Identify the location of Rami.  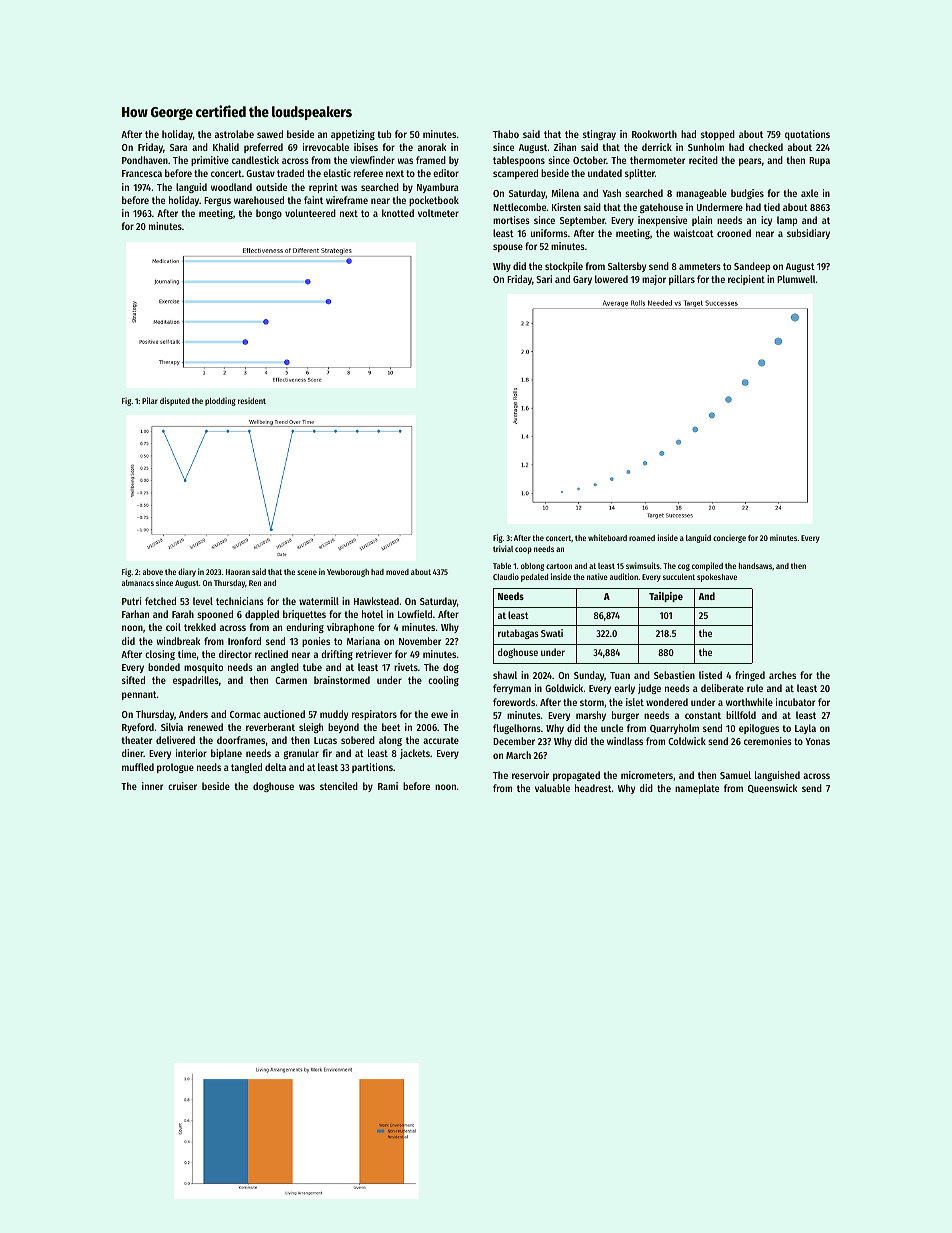
(388, 786).
